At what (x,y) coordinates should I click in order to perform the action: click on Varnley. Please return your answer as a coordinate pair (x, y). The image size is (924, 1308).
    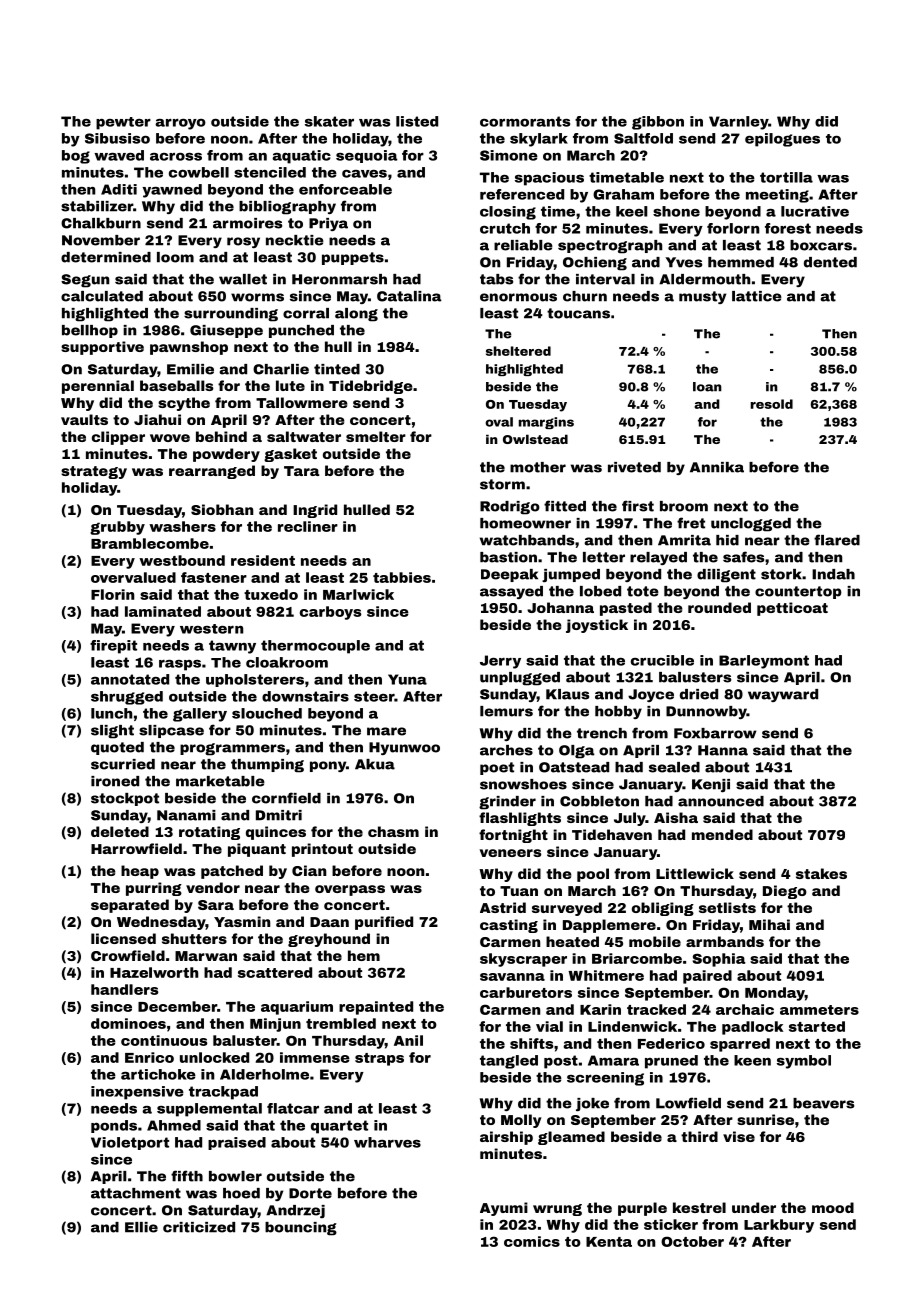
    Looking at the image, I should click on (738, 123).
